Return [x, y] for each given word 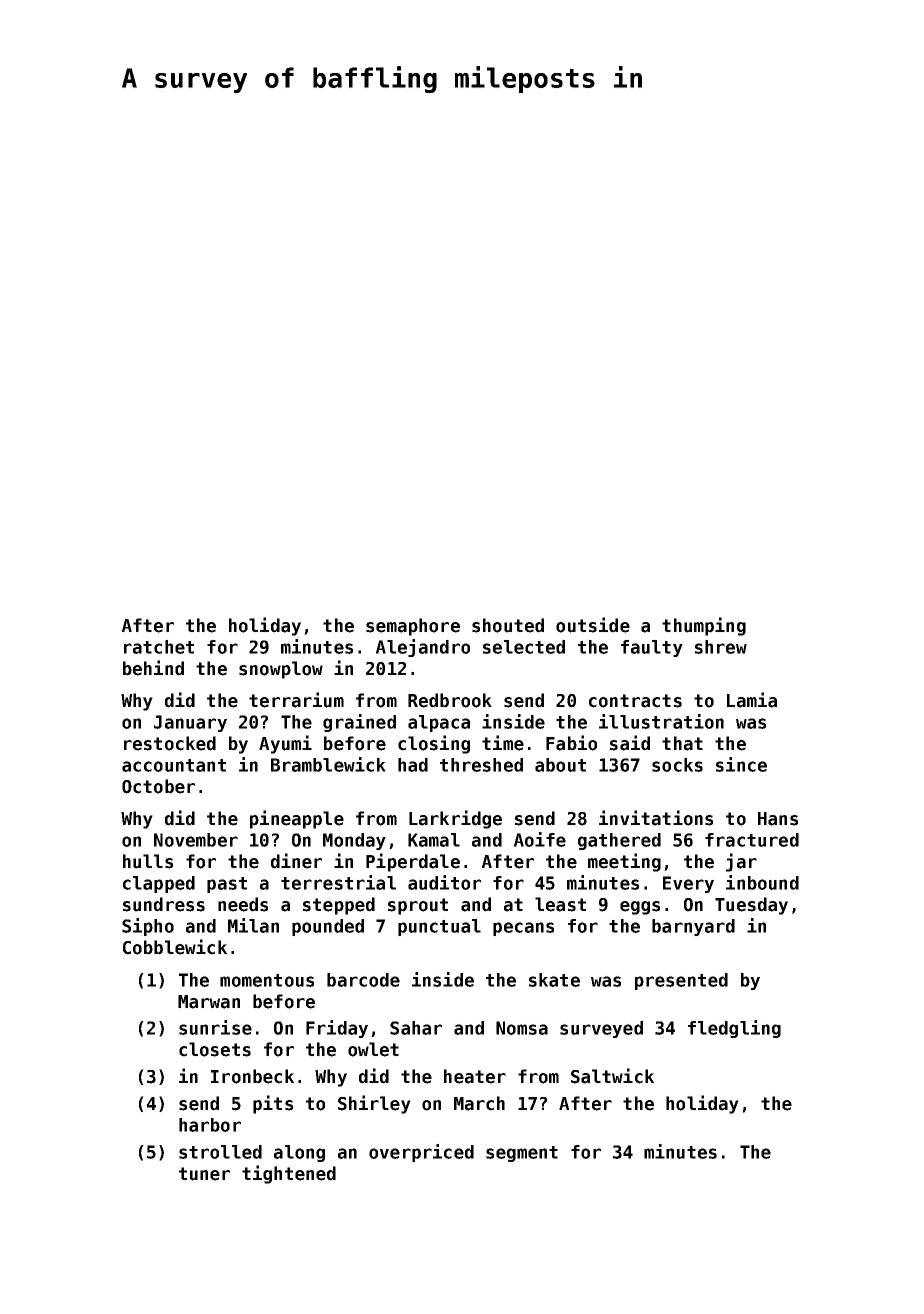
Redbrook [450, 700]
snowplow [281, 670]
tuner [204, 1174]
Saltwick [612, 1076]
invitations [656, 818]
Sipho [148, 927]
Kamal [434, 840]
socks [677, 765]
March [479, 1103]
